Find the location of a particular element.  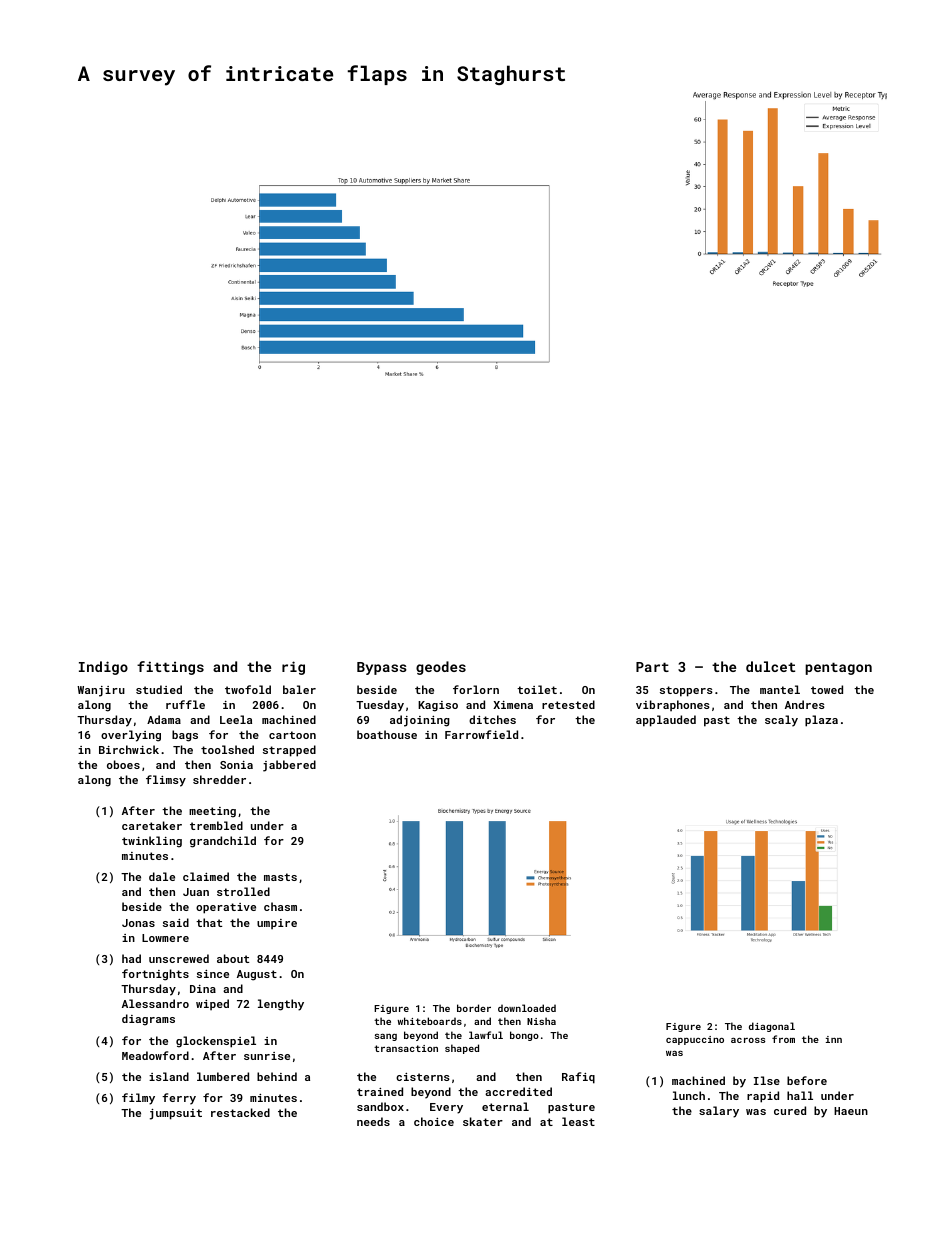

downloaded is located at coordinates (527, 1008).
